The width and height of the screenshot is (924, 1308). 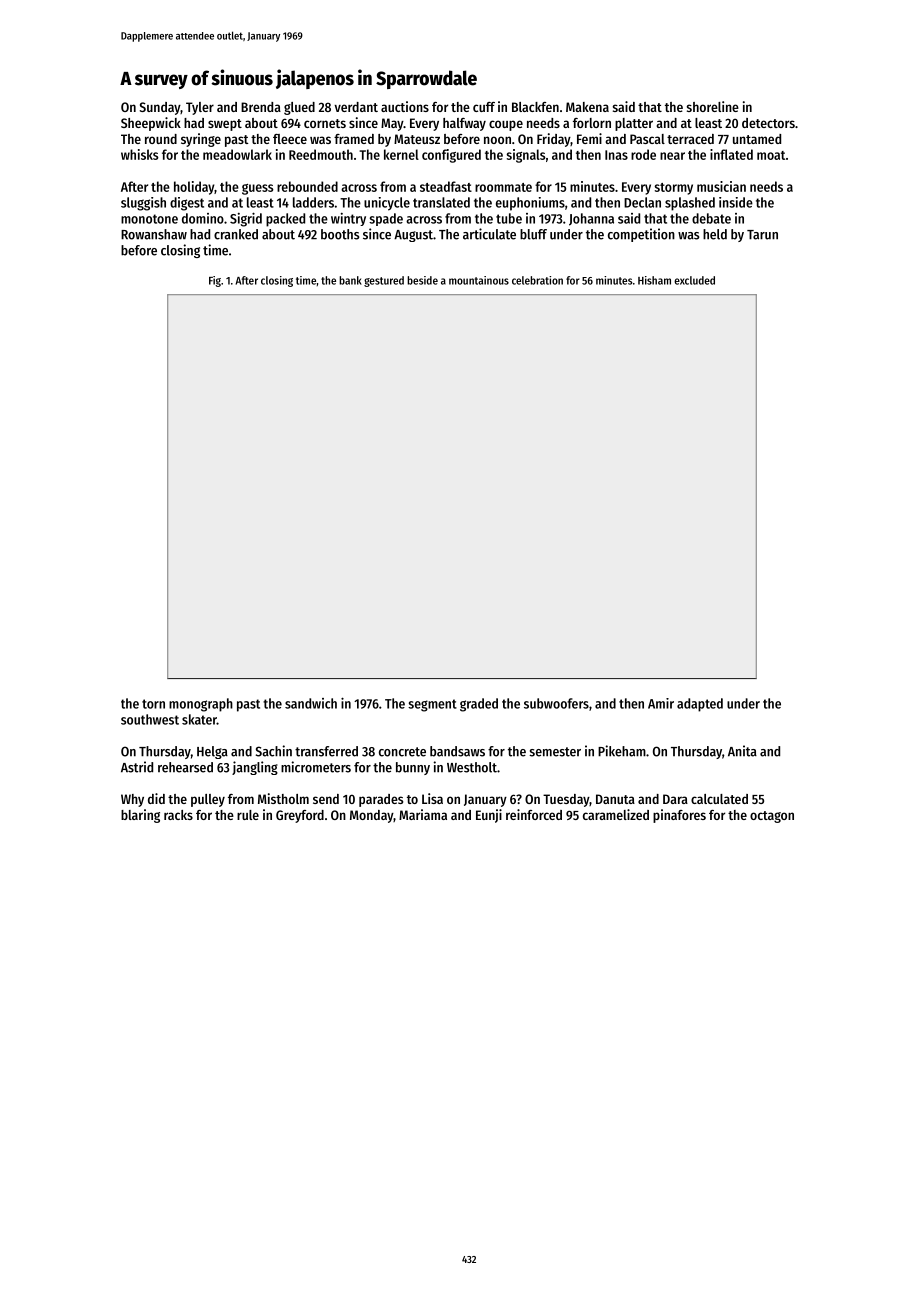 What do you see at coordinates (350, 280) in the screenshot?
I see `bank` at bounding box center [350, 280].
